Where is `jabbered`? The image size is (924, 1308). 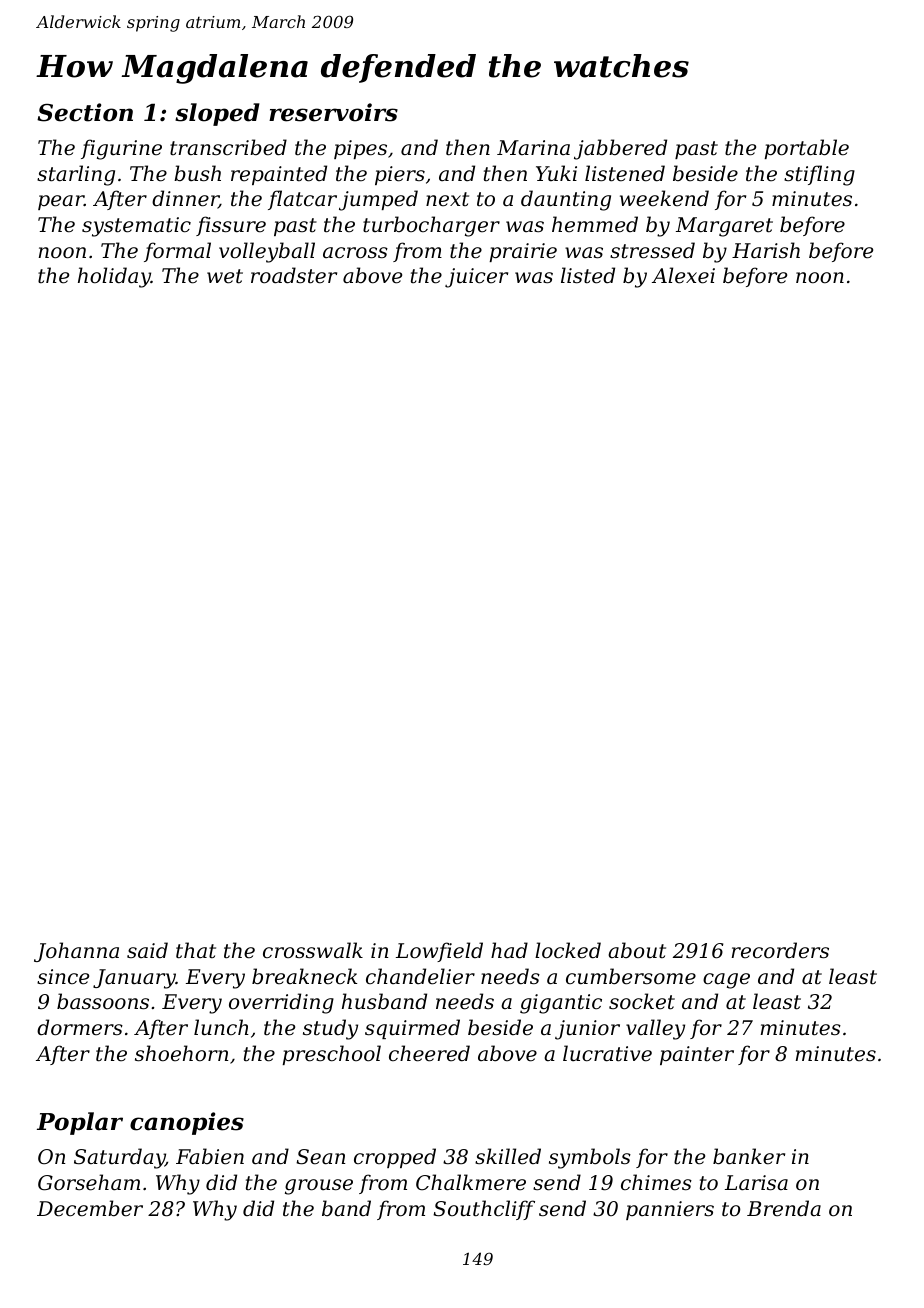
jabbered is located at coordinates (620, 149).
